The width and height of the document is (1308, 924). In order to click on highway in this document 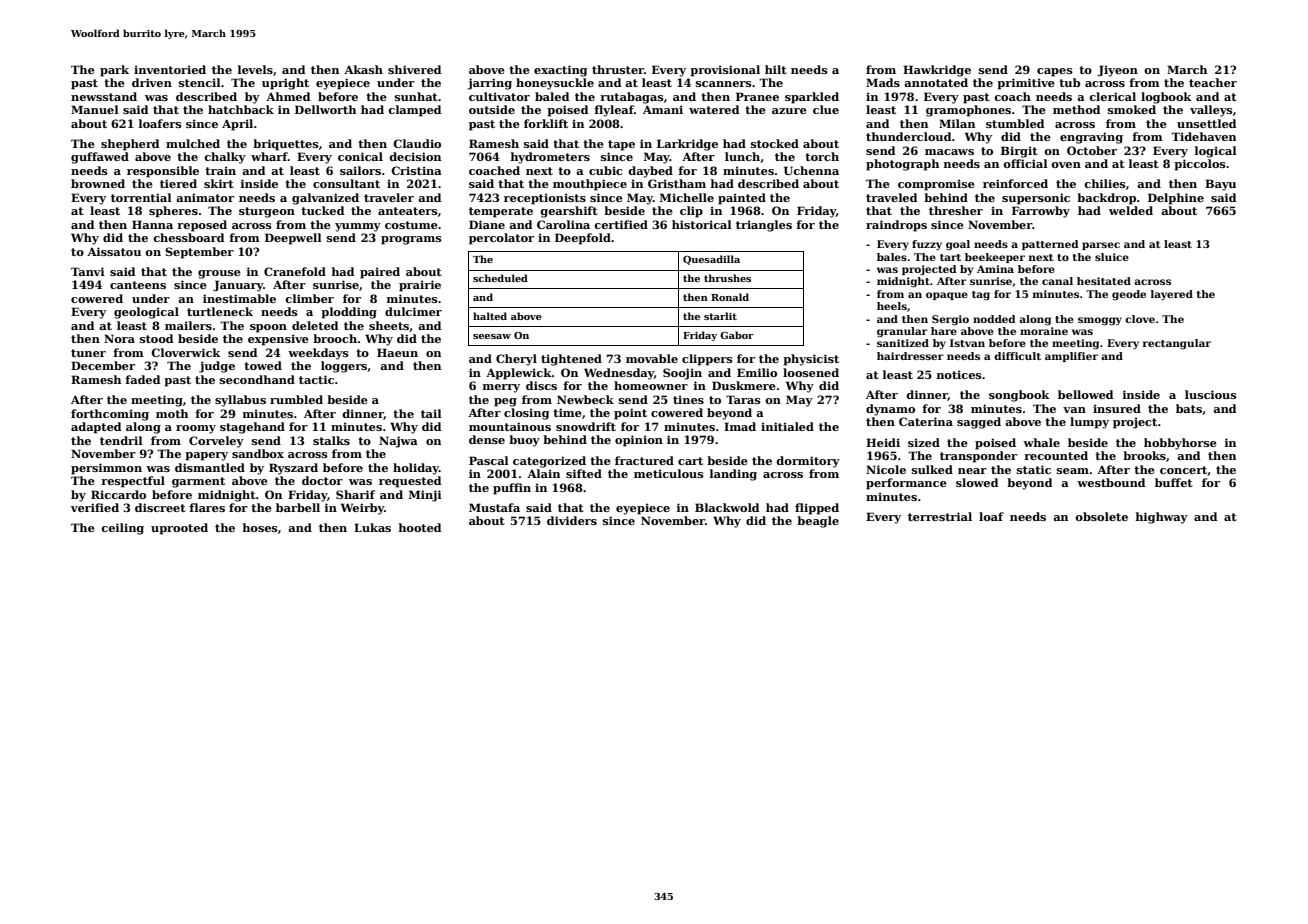, I will do `click(1162, 518)`.
